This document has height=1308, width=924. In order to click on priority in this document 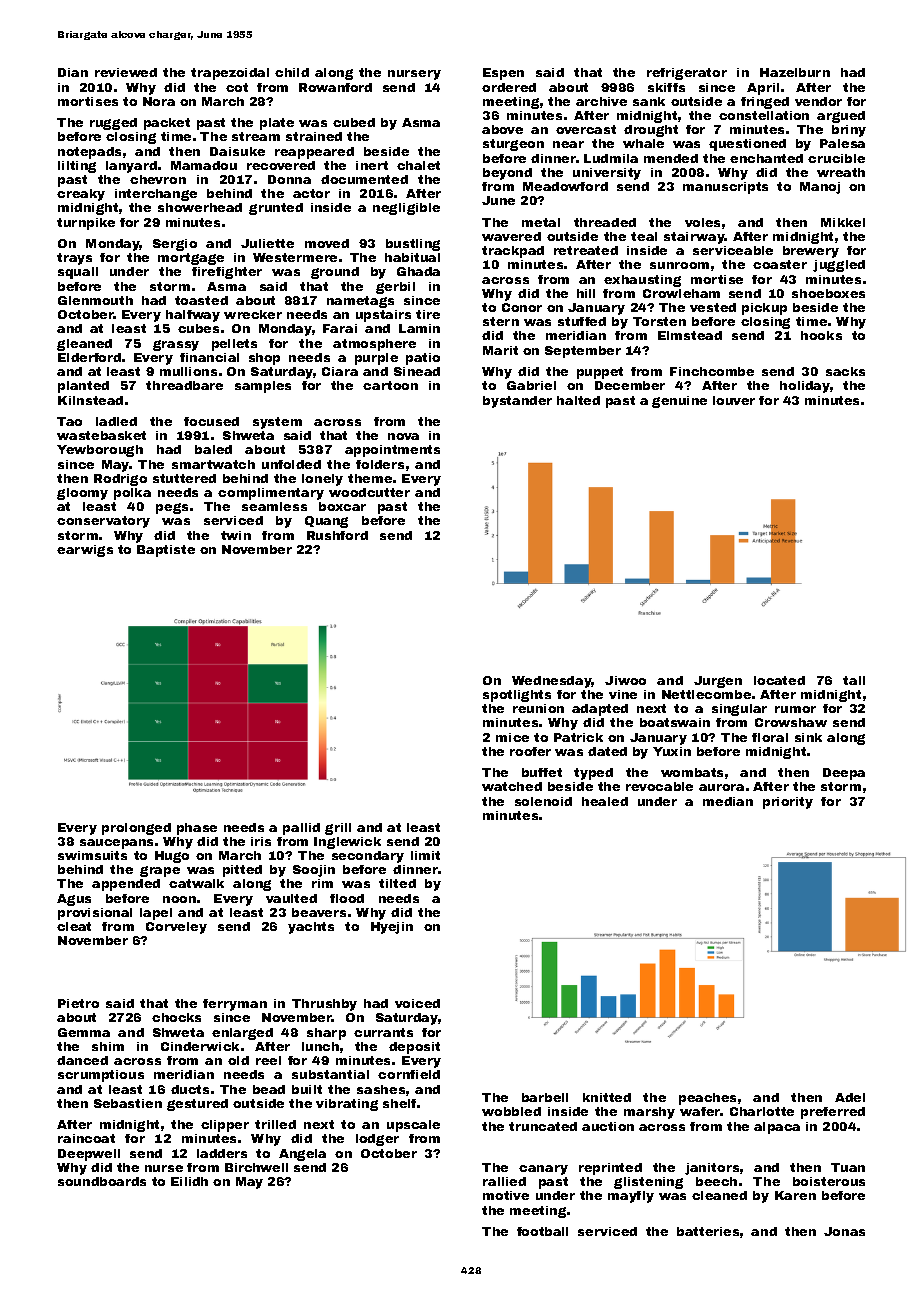, I will do `click(788, 803)`.
